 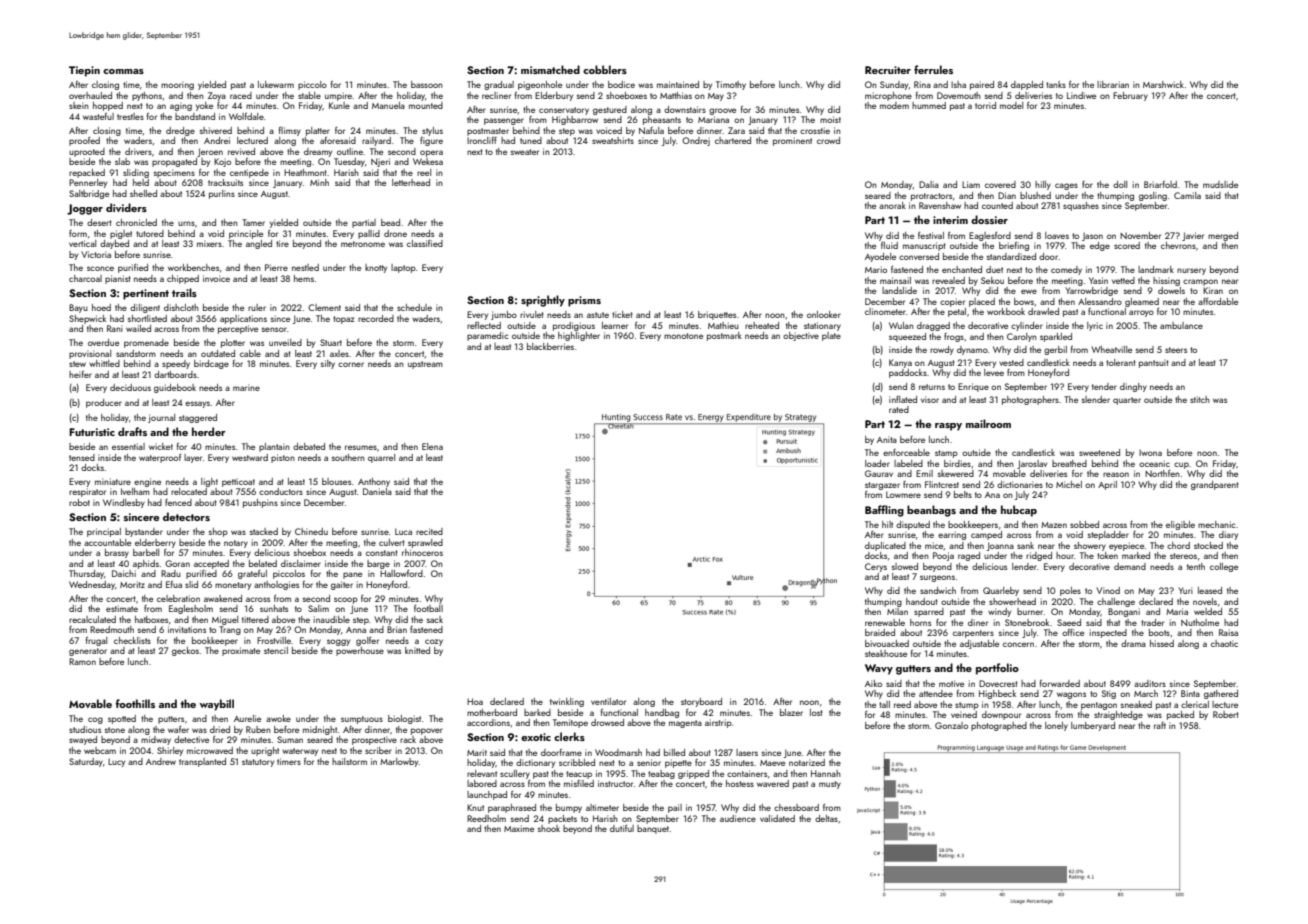 I want to click on Maeve, so click(x=772, y=763).
